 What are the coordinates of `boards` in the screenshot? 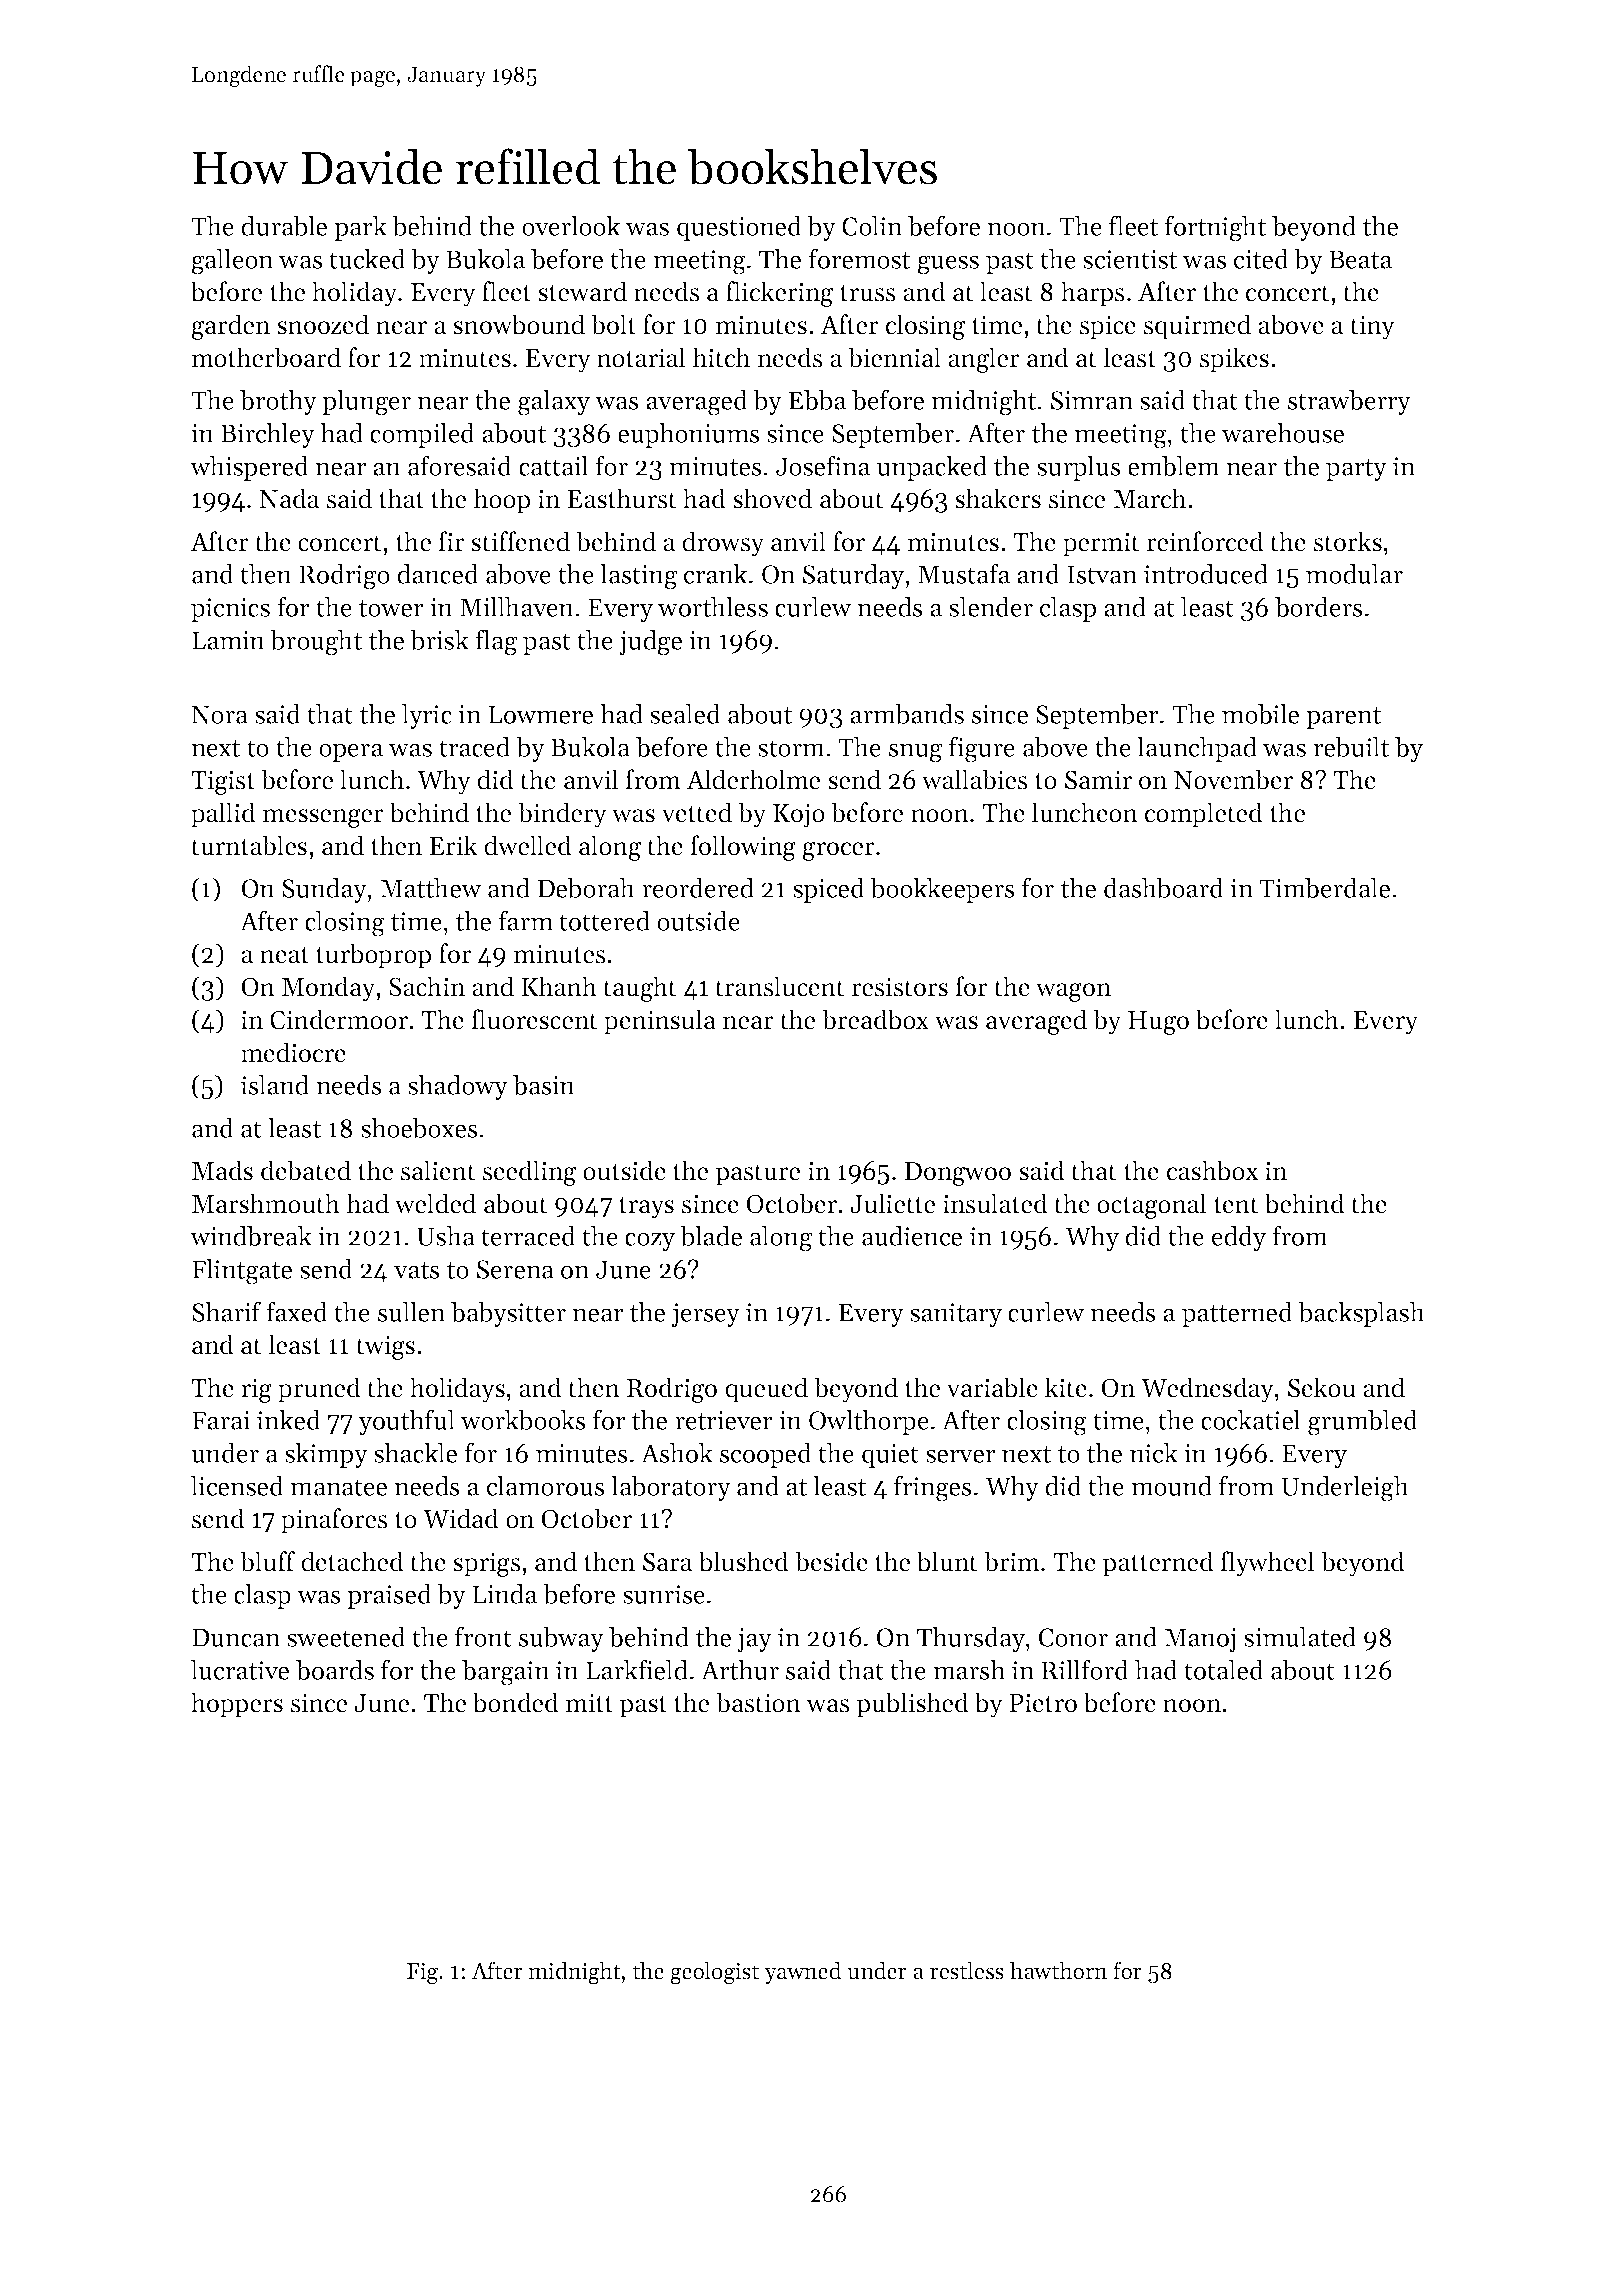 It's located at (335, 1670).
